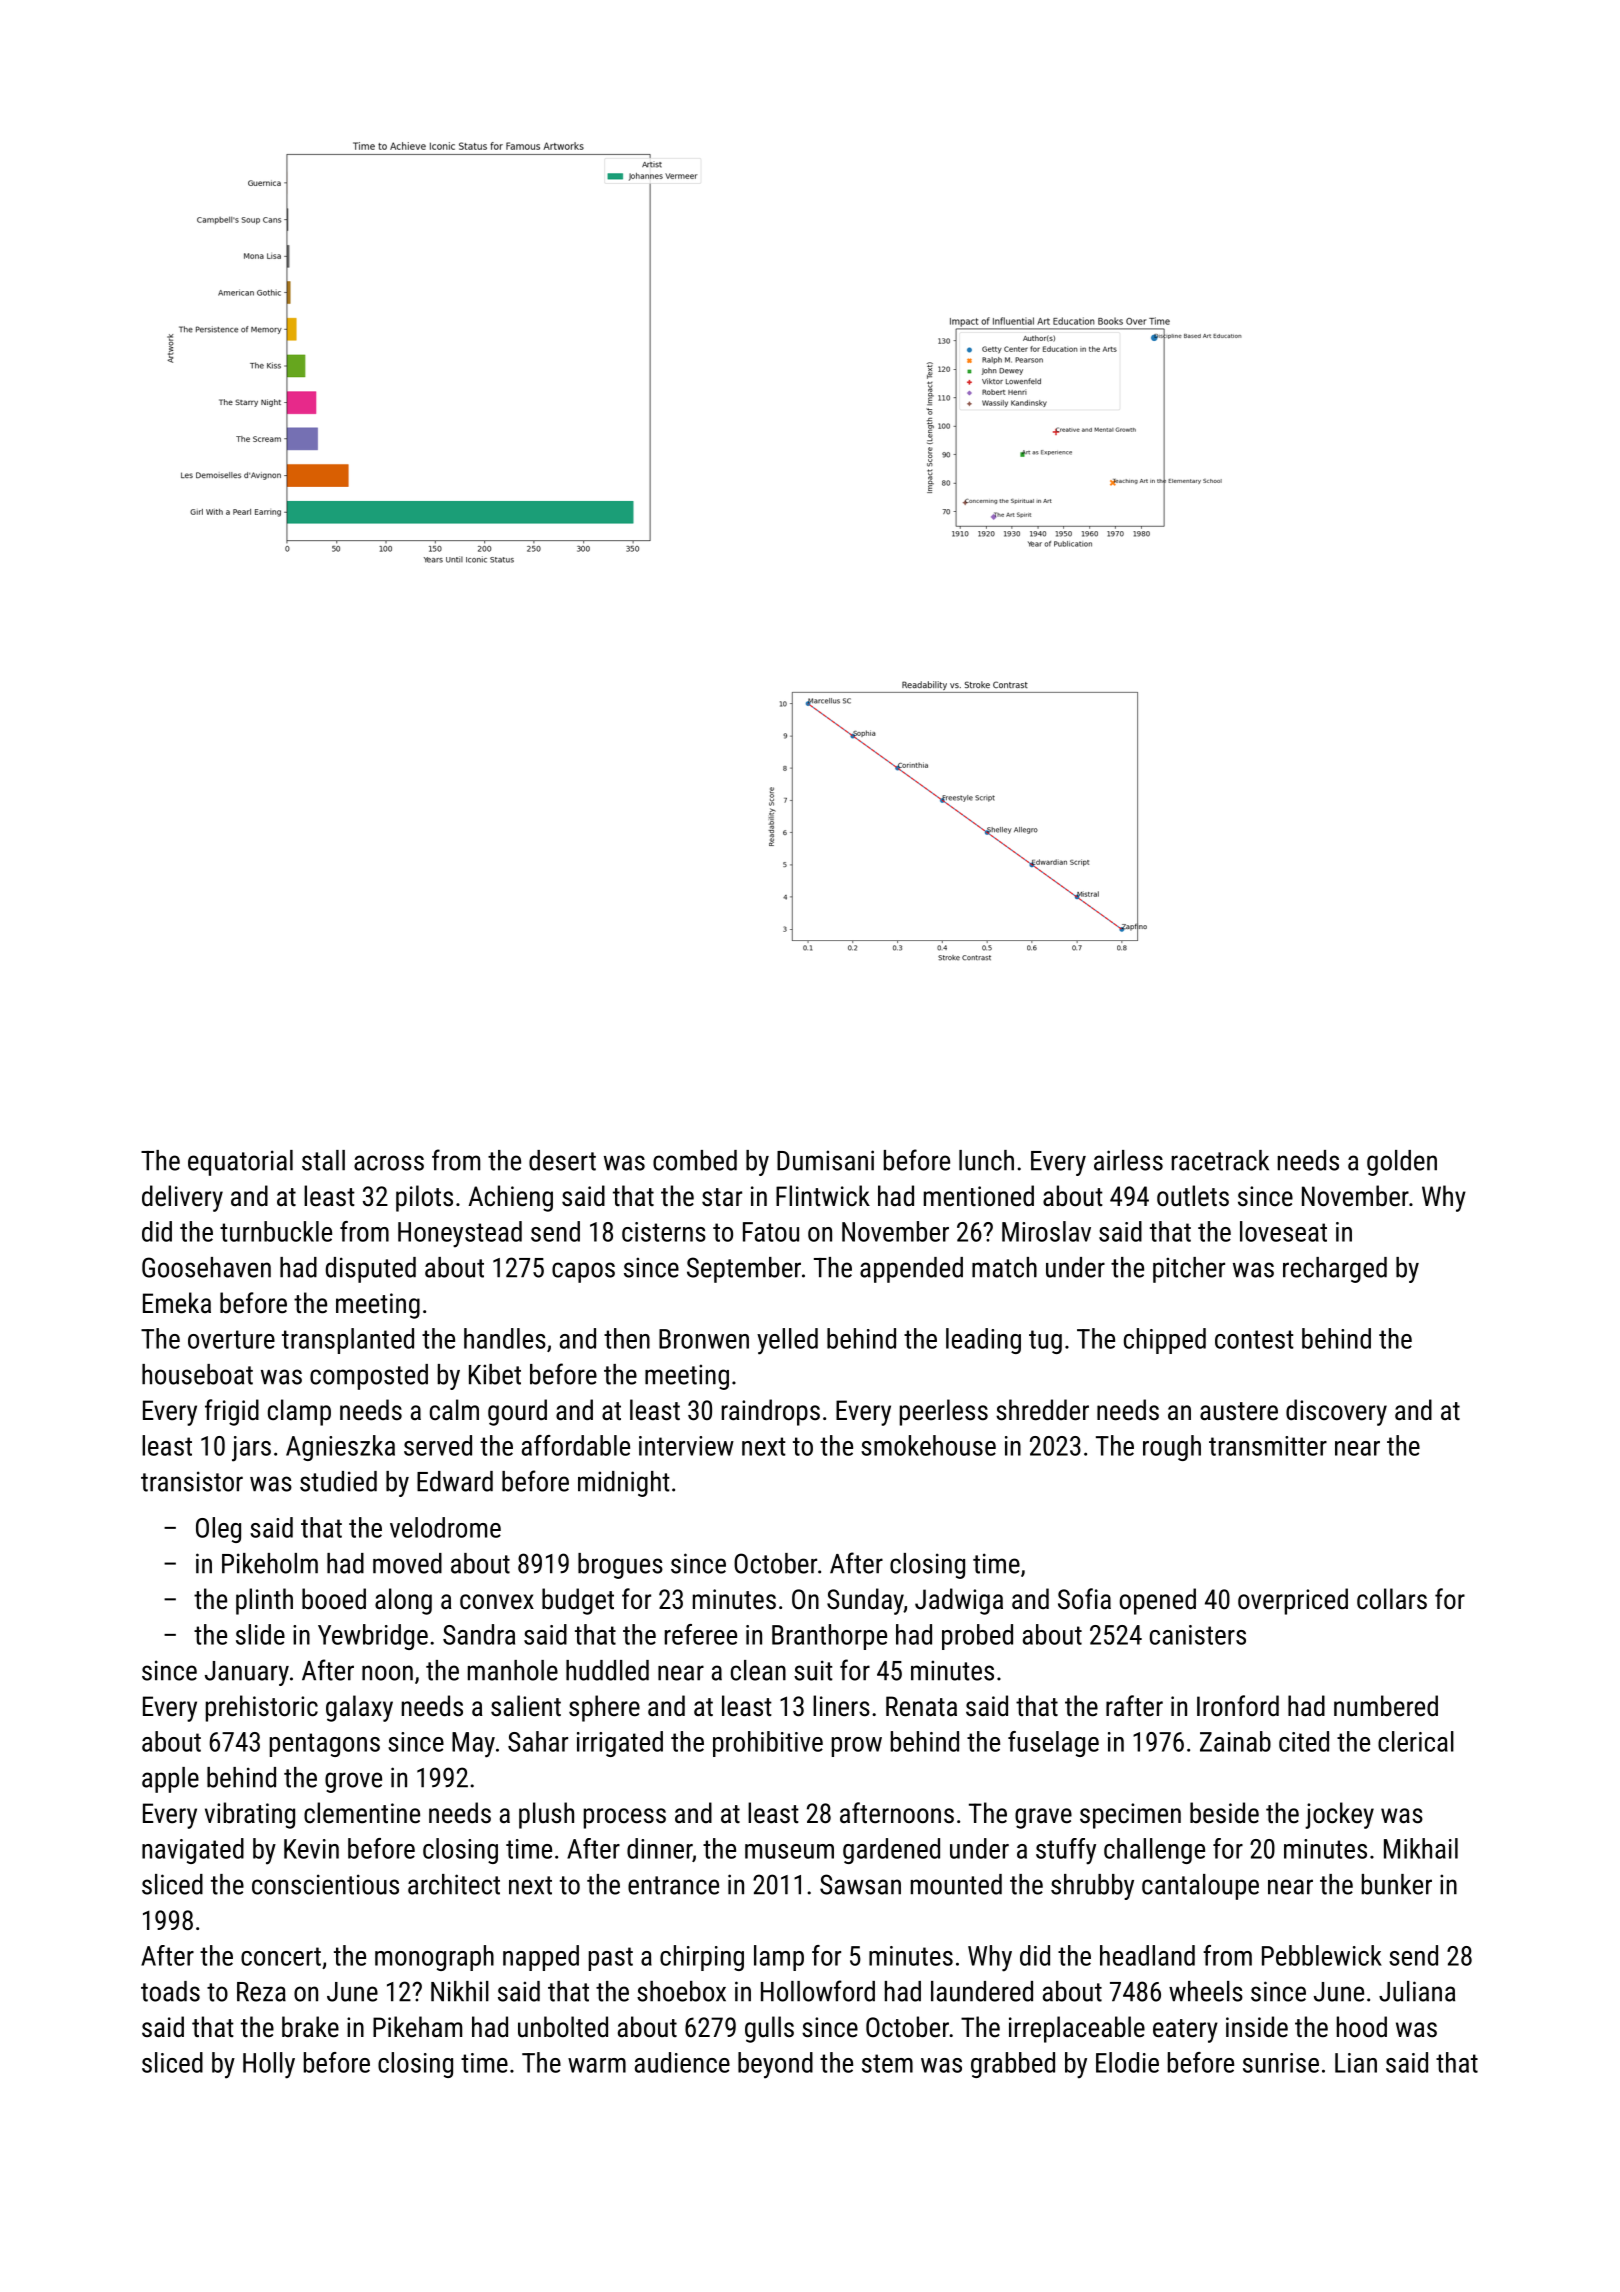  I want to click on delivery, so click(182, 1198).
